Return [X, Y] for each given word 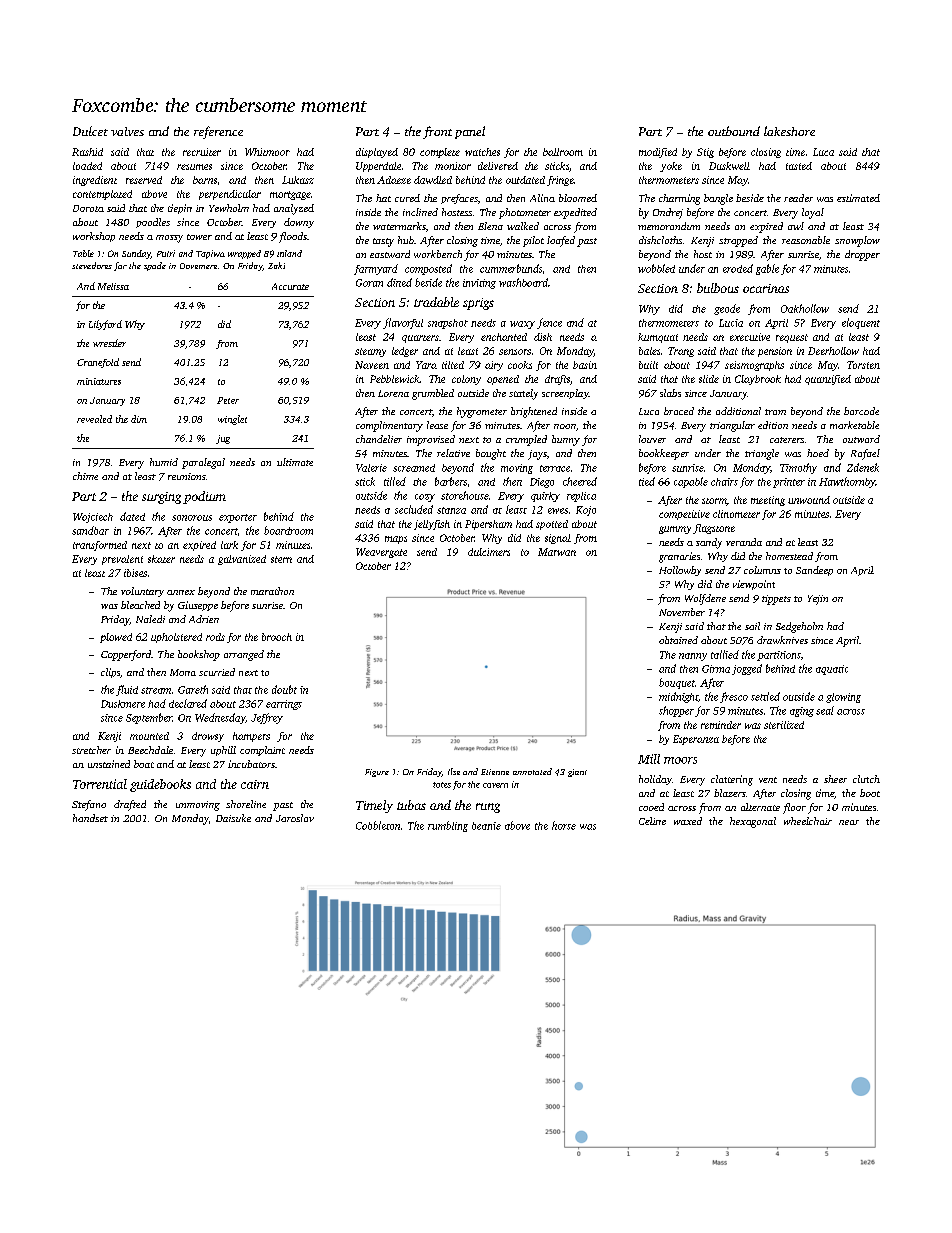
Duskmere [123, 704]
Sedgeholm [799, 627]
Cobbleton [378, 825]
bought [491, 454]
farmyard [376, 269]
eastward [390, 254]
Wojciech [93, 518]
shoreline [246, 804]
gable [767, 269]
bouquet [677, 683]
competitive [684, 515]
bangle [718, 199]
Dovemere [198, 266]
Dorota [88, 208]
